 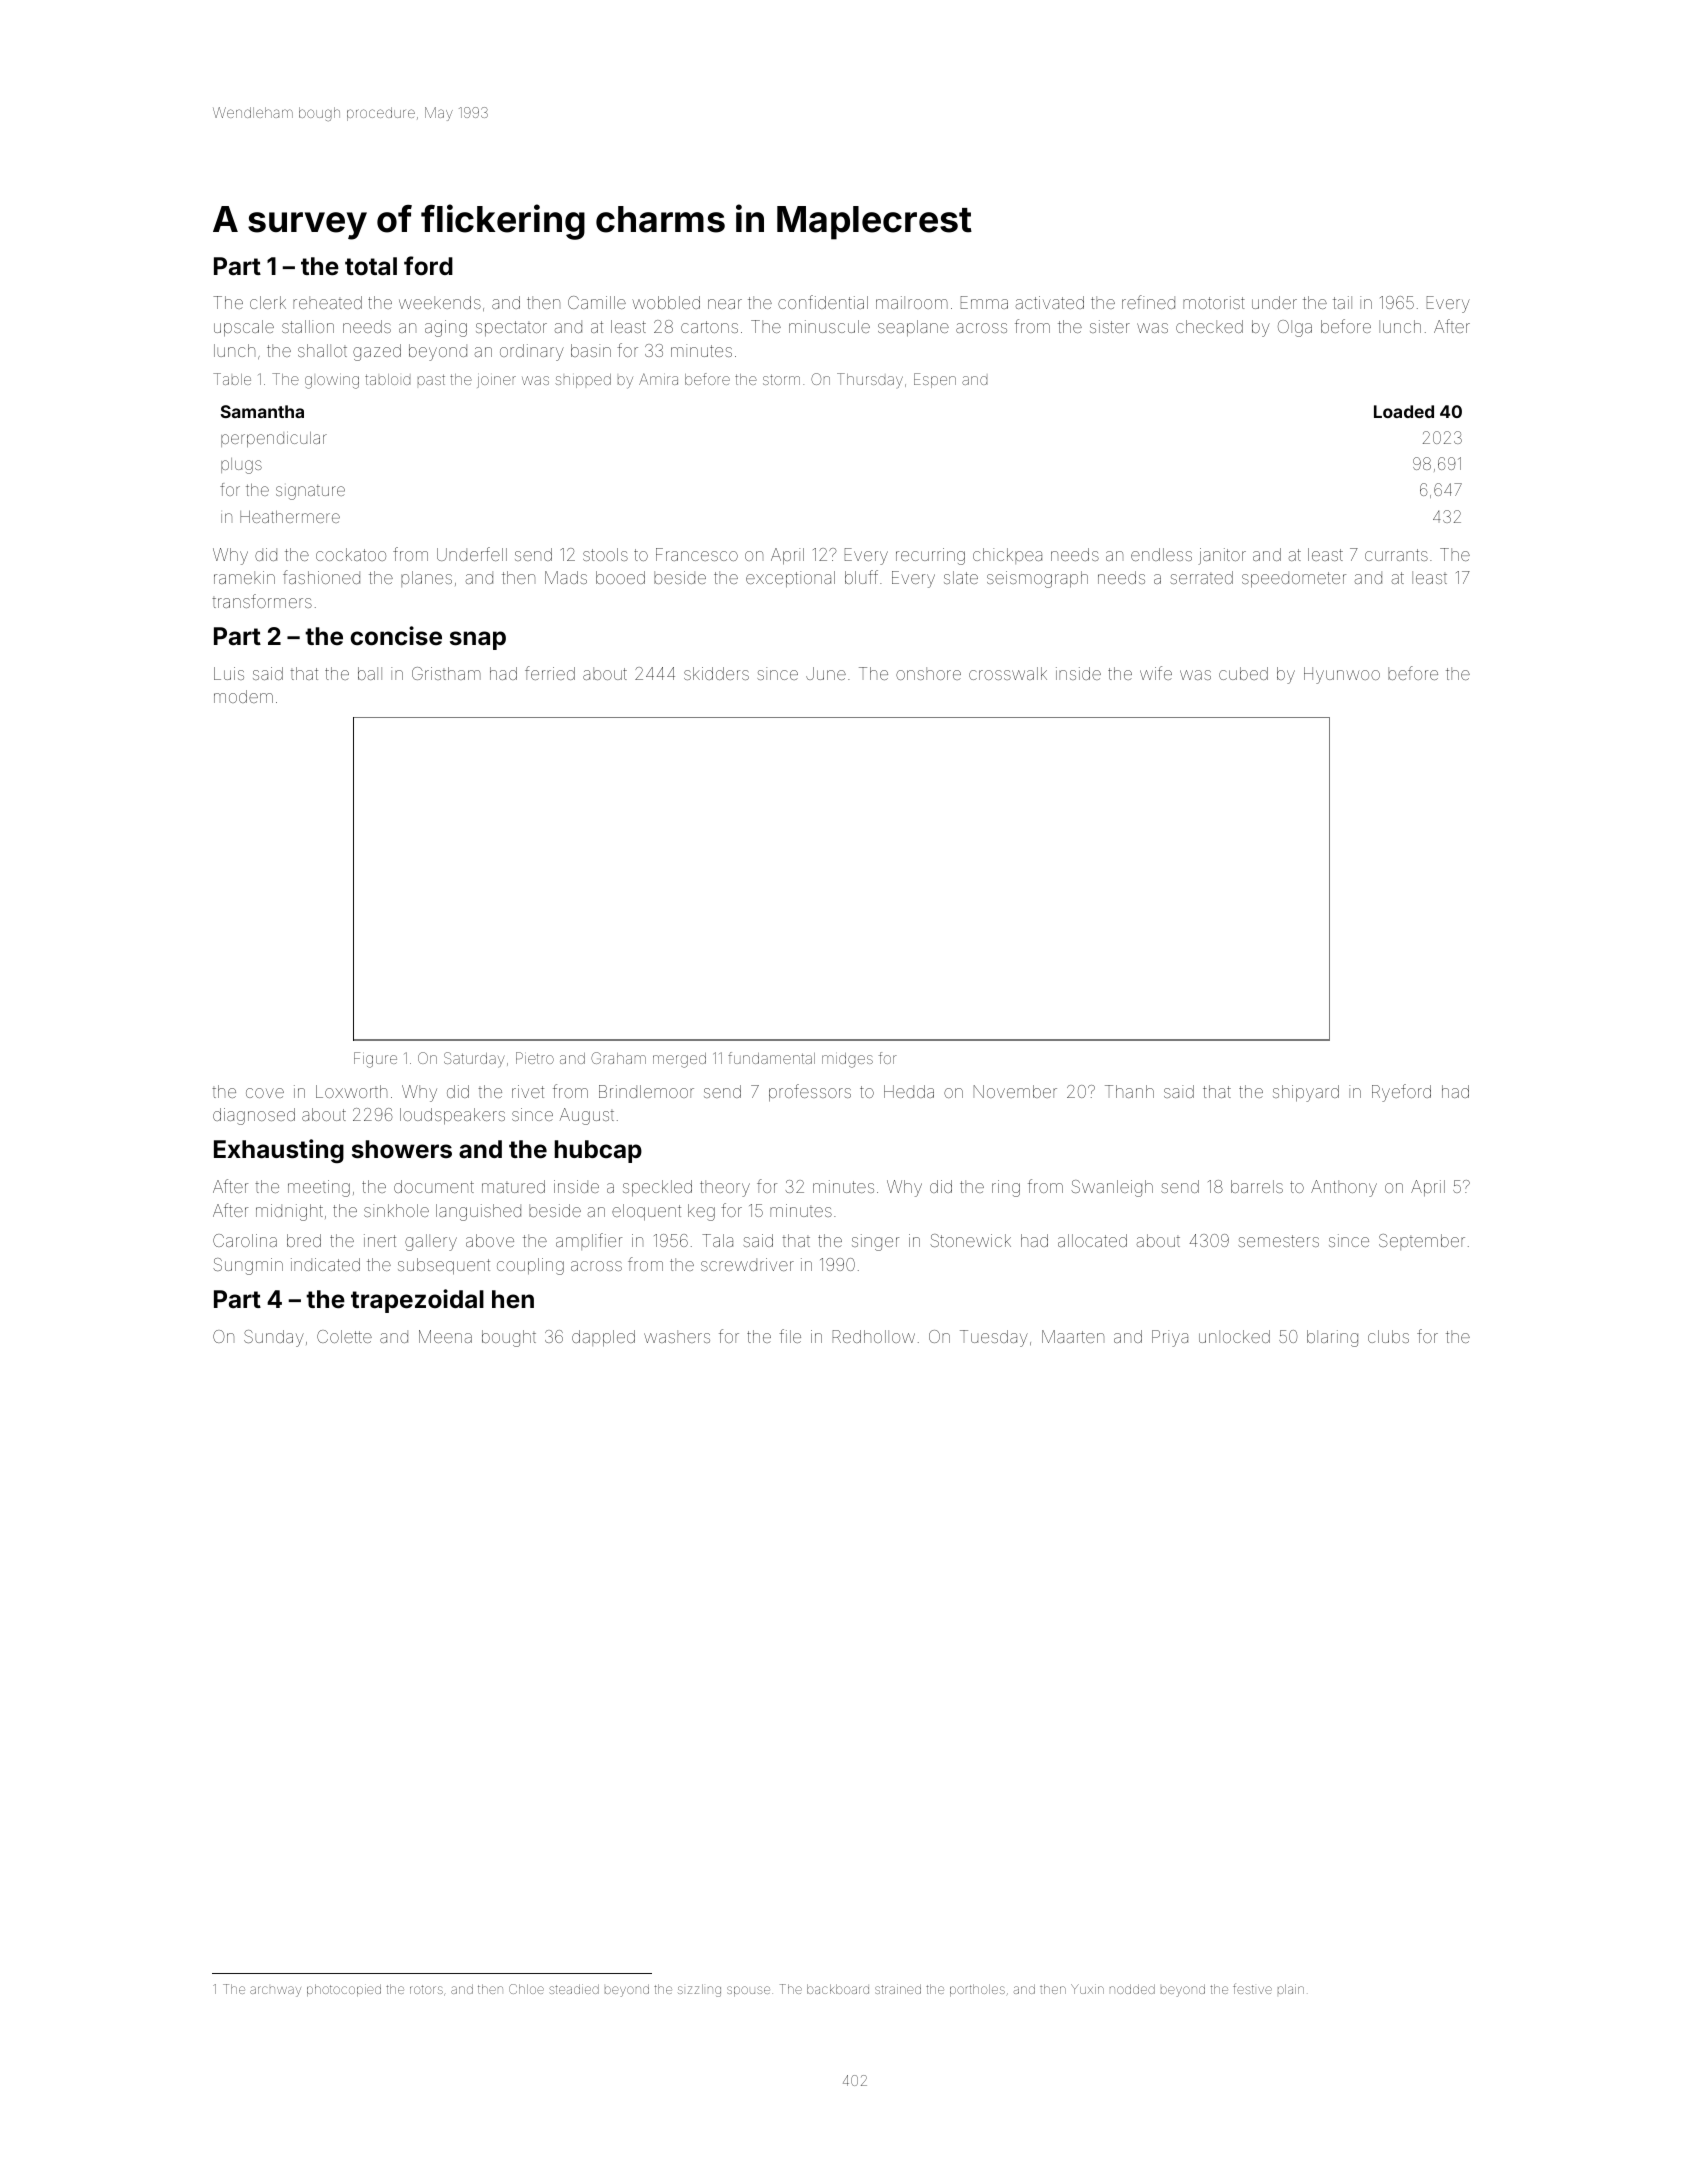 I want to click on September, so click(x=1422, y=1242).
